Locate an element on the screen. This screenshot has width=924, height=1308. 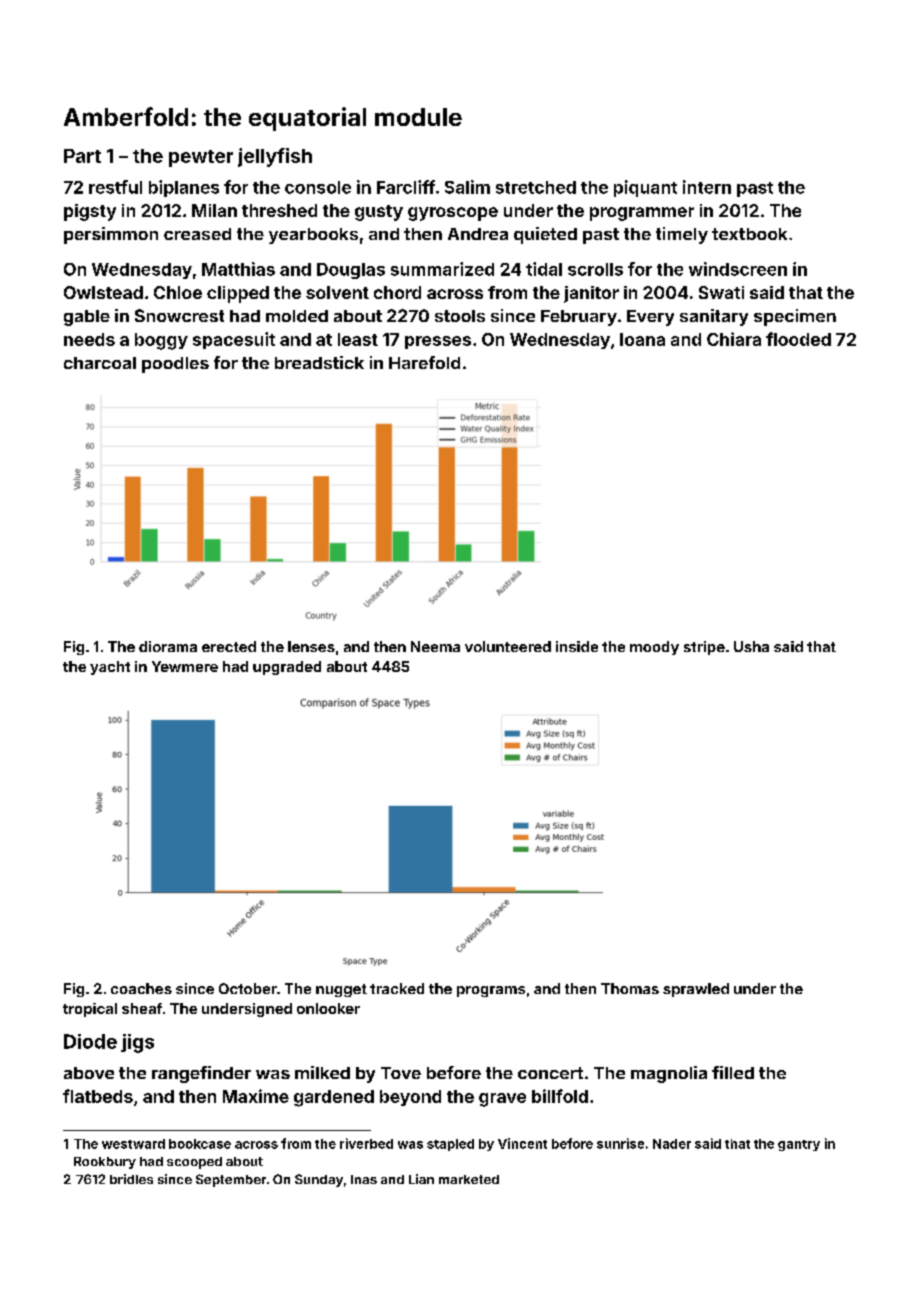
stripe is located at coordinates (704, 648).
